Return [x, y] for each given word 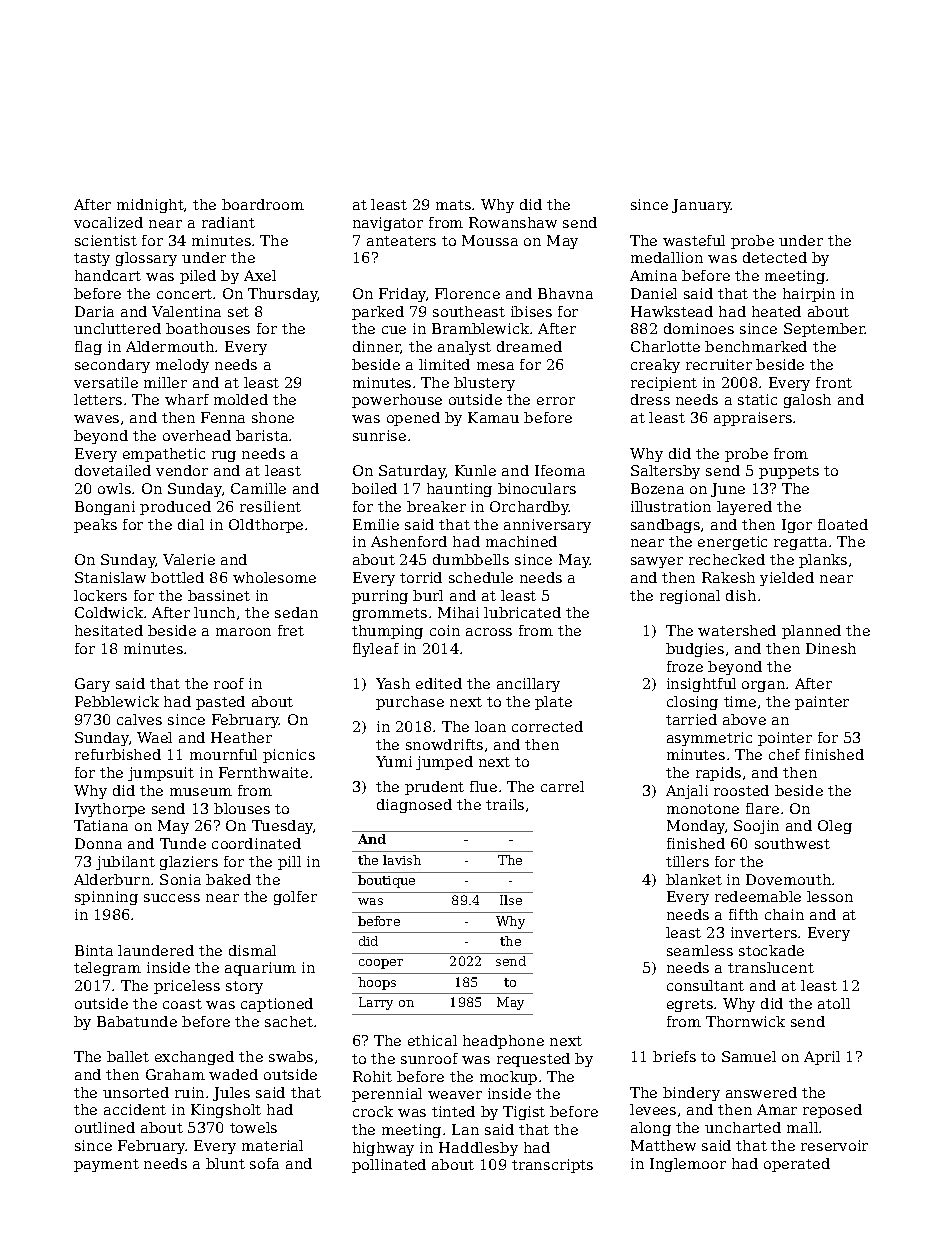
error [556, 401]
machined [521, 541]
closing [692, 703]
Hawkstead [672, 311]
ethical [432, 1040]
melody [182, 366]
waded [233, 1074]
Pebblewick [117, 701]
